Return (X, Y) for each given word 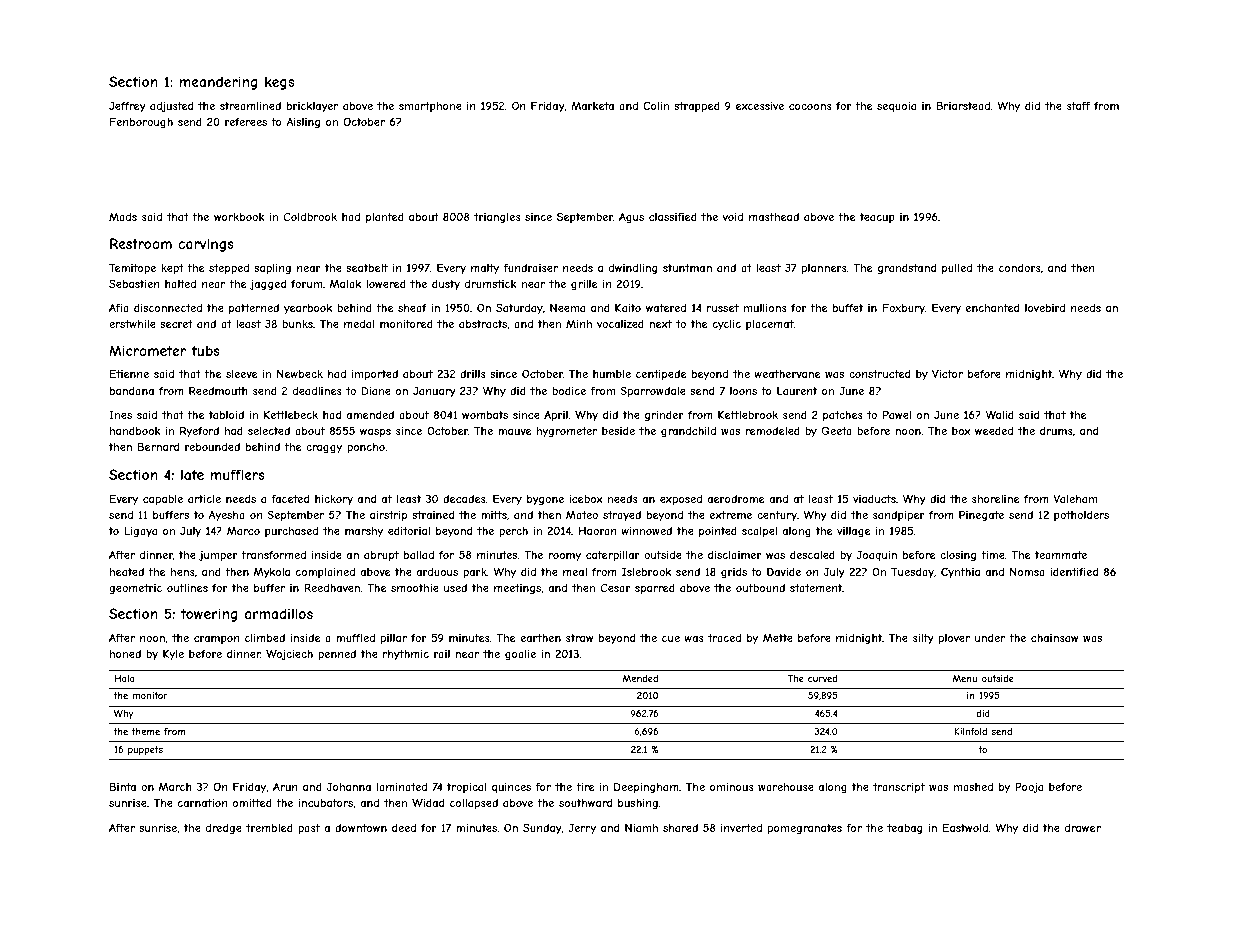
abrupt (381, 556)
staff (1078, 106)
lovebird (1045, 308)
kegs (279, 83)
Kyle (173, 654)
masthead (774, 217)
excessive (760, 106)
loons (743, 391)
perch (513, 532)
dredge (224, 829)
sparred (655, 589)
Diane (376, 390)
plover (954, 639)
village (853, 532)
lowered (386, 284)
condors (1020, 268)
